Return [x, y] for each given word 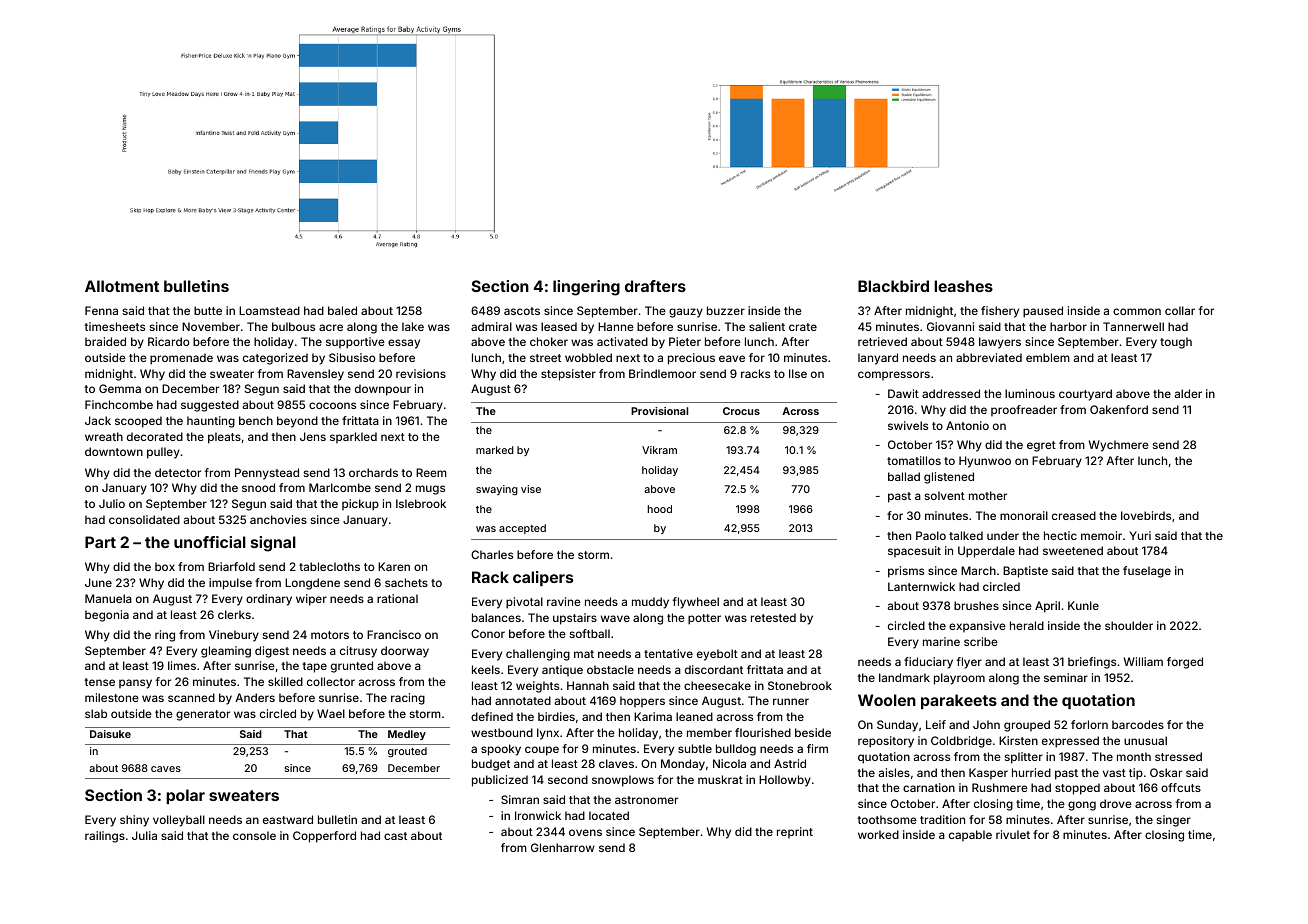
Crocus [741, 411]
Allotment [122, 286]
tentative [668, 653]
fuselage [1147, 572]
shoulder [1129, 625]
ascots [522, 311]
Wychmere [1119, 446]
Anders [255, 697]
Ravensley [315, 375]
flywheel [695, 603]
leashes [963, 286]
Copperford [324, 837]
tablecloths [329, 566]
